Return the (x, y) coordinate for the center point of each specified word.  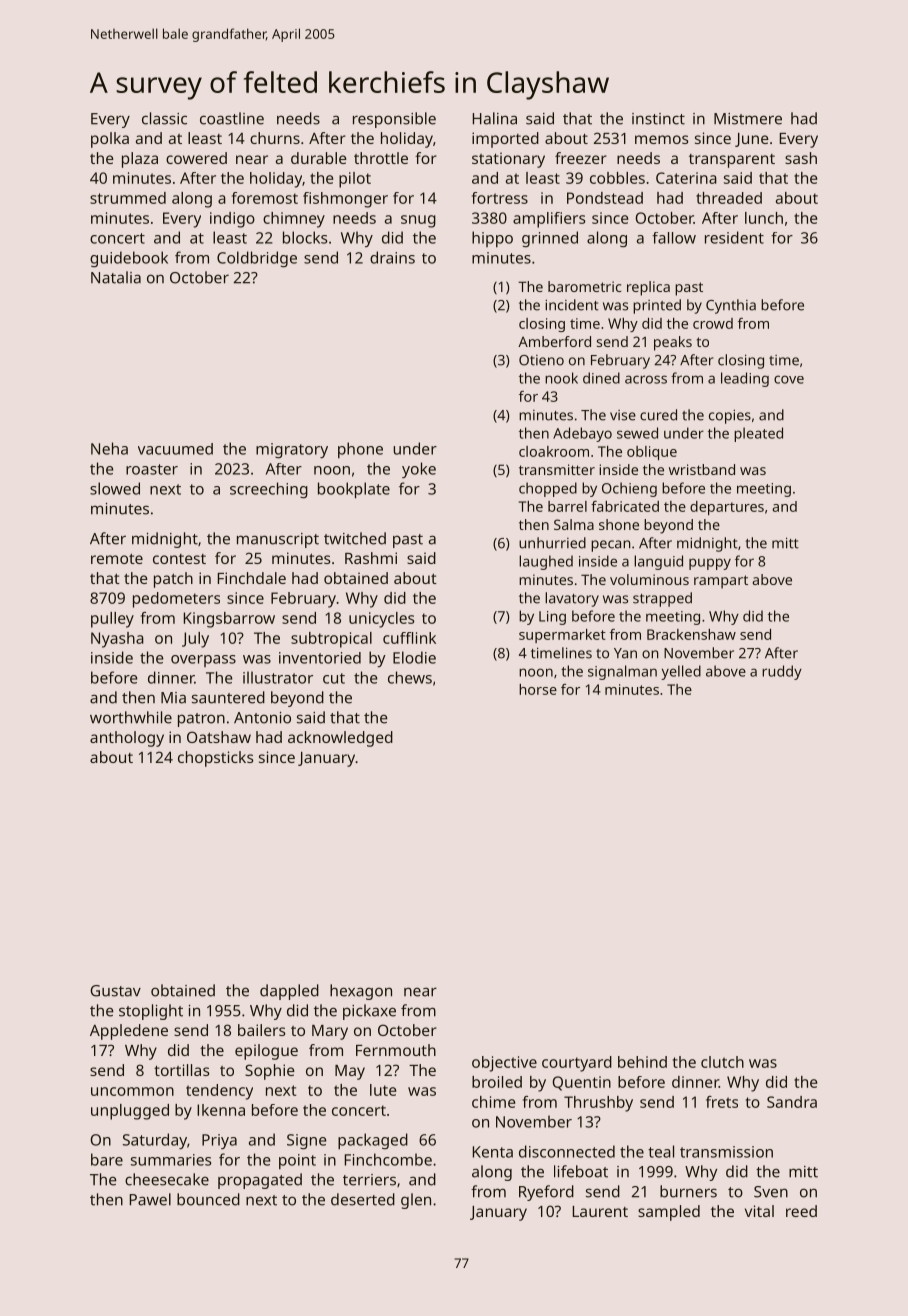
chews (410, 677)
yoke (419, 470)
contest (179, 559)
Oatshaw (219, 737)
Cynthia (731, 306)
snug (418, 221)
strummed (128, 198)
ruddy (782, 672)
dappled (289, 992)
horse (538, 689)
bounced (208, 1199)
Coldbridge (257, 259)
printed (657, 306)
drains (392, 257)
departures (727, 508)
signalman (622, 672)
